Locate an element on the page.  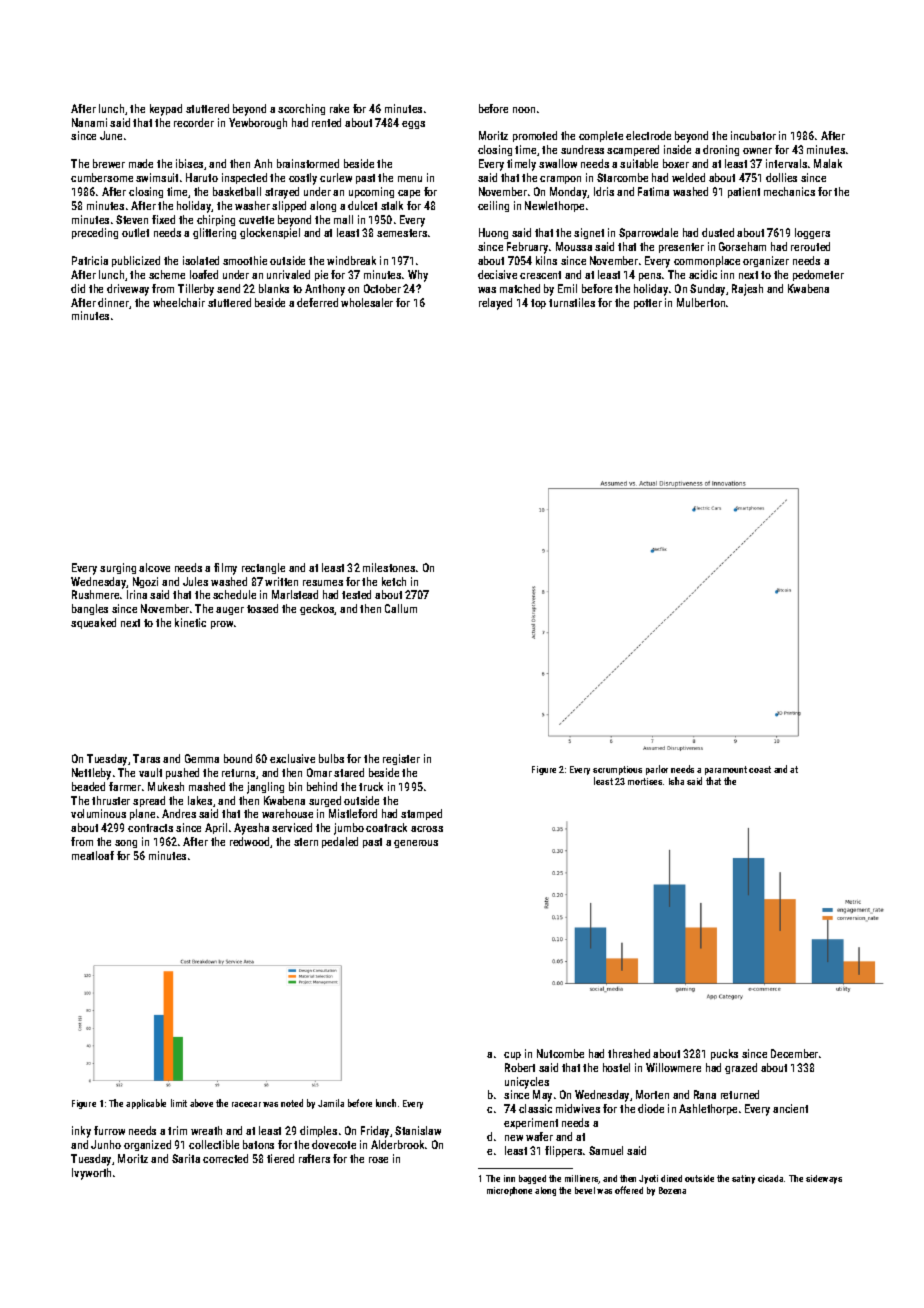
Nanami is located at coordinates (89, 122).
